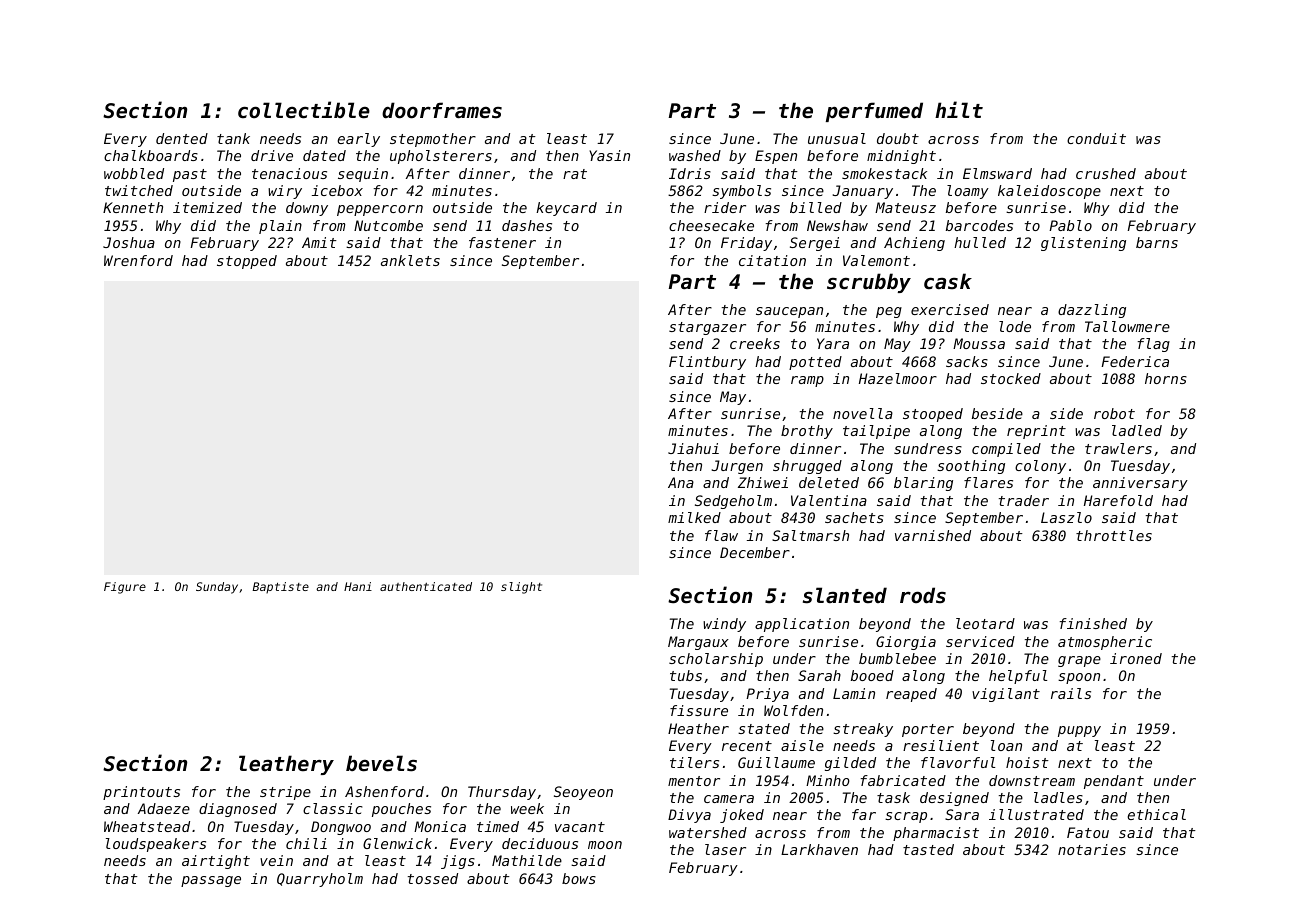 This screenshot has width=1308, height=924. I want to click on December, so click(755, 552).
